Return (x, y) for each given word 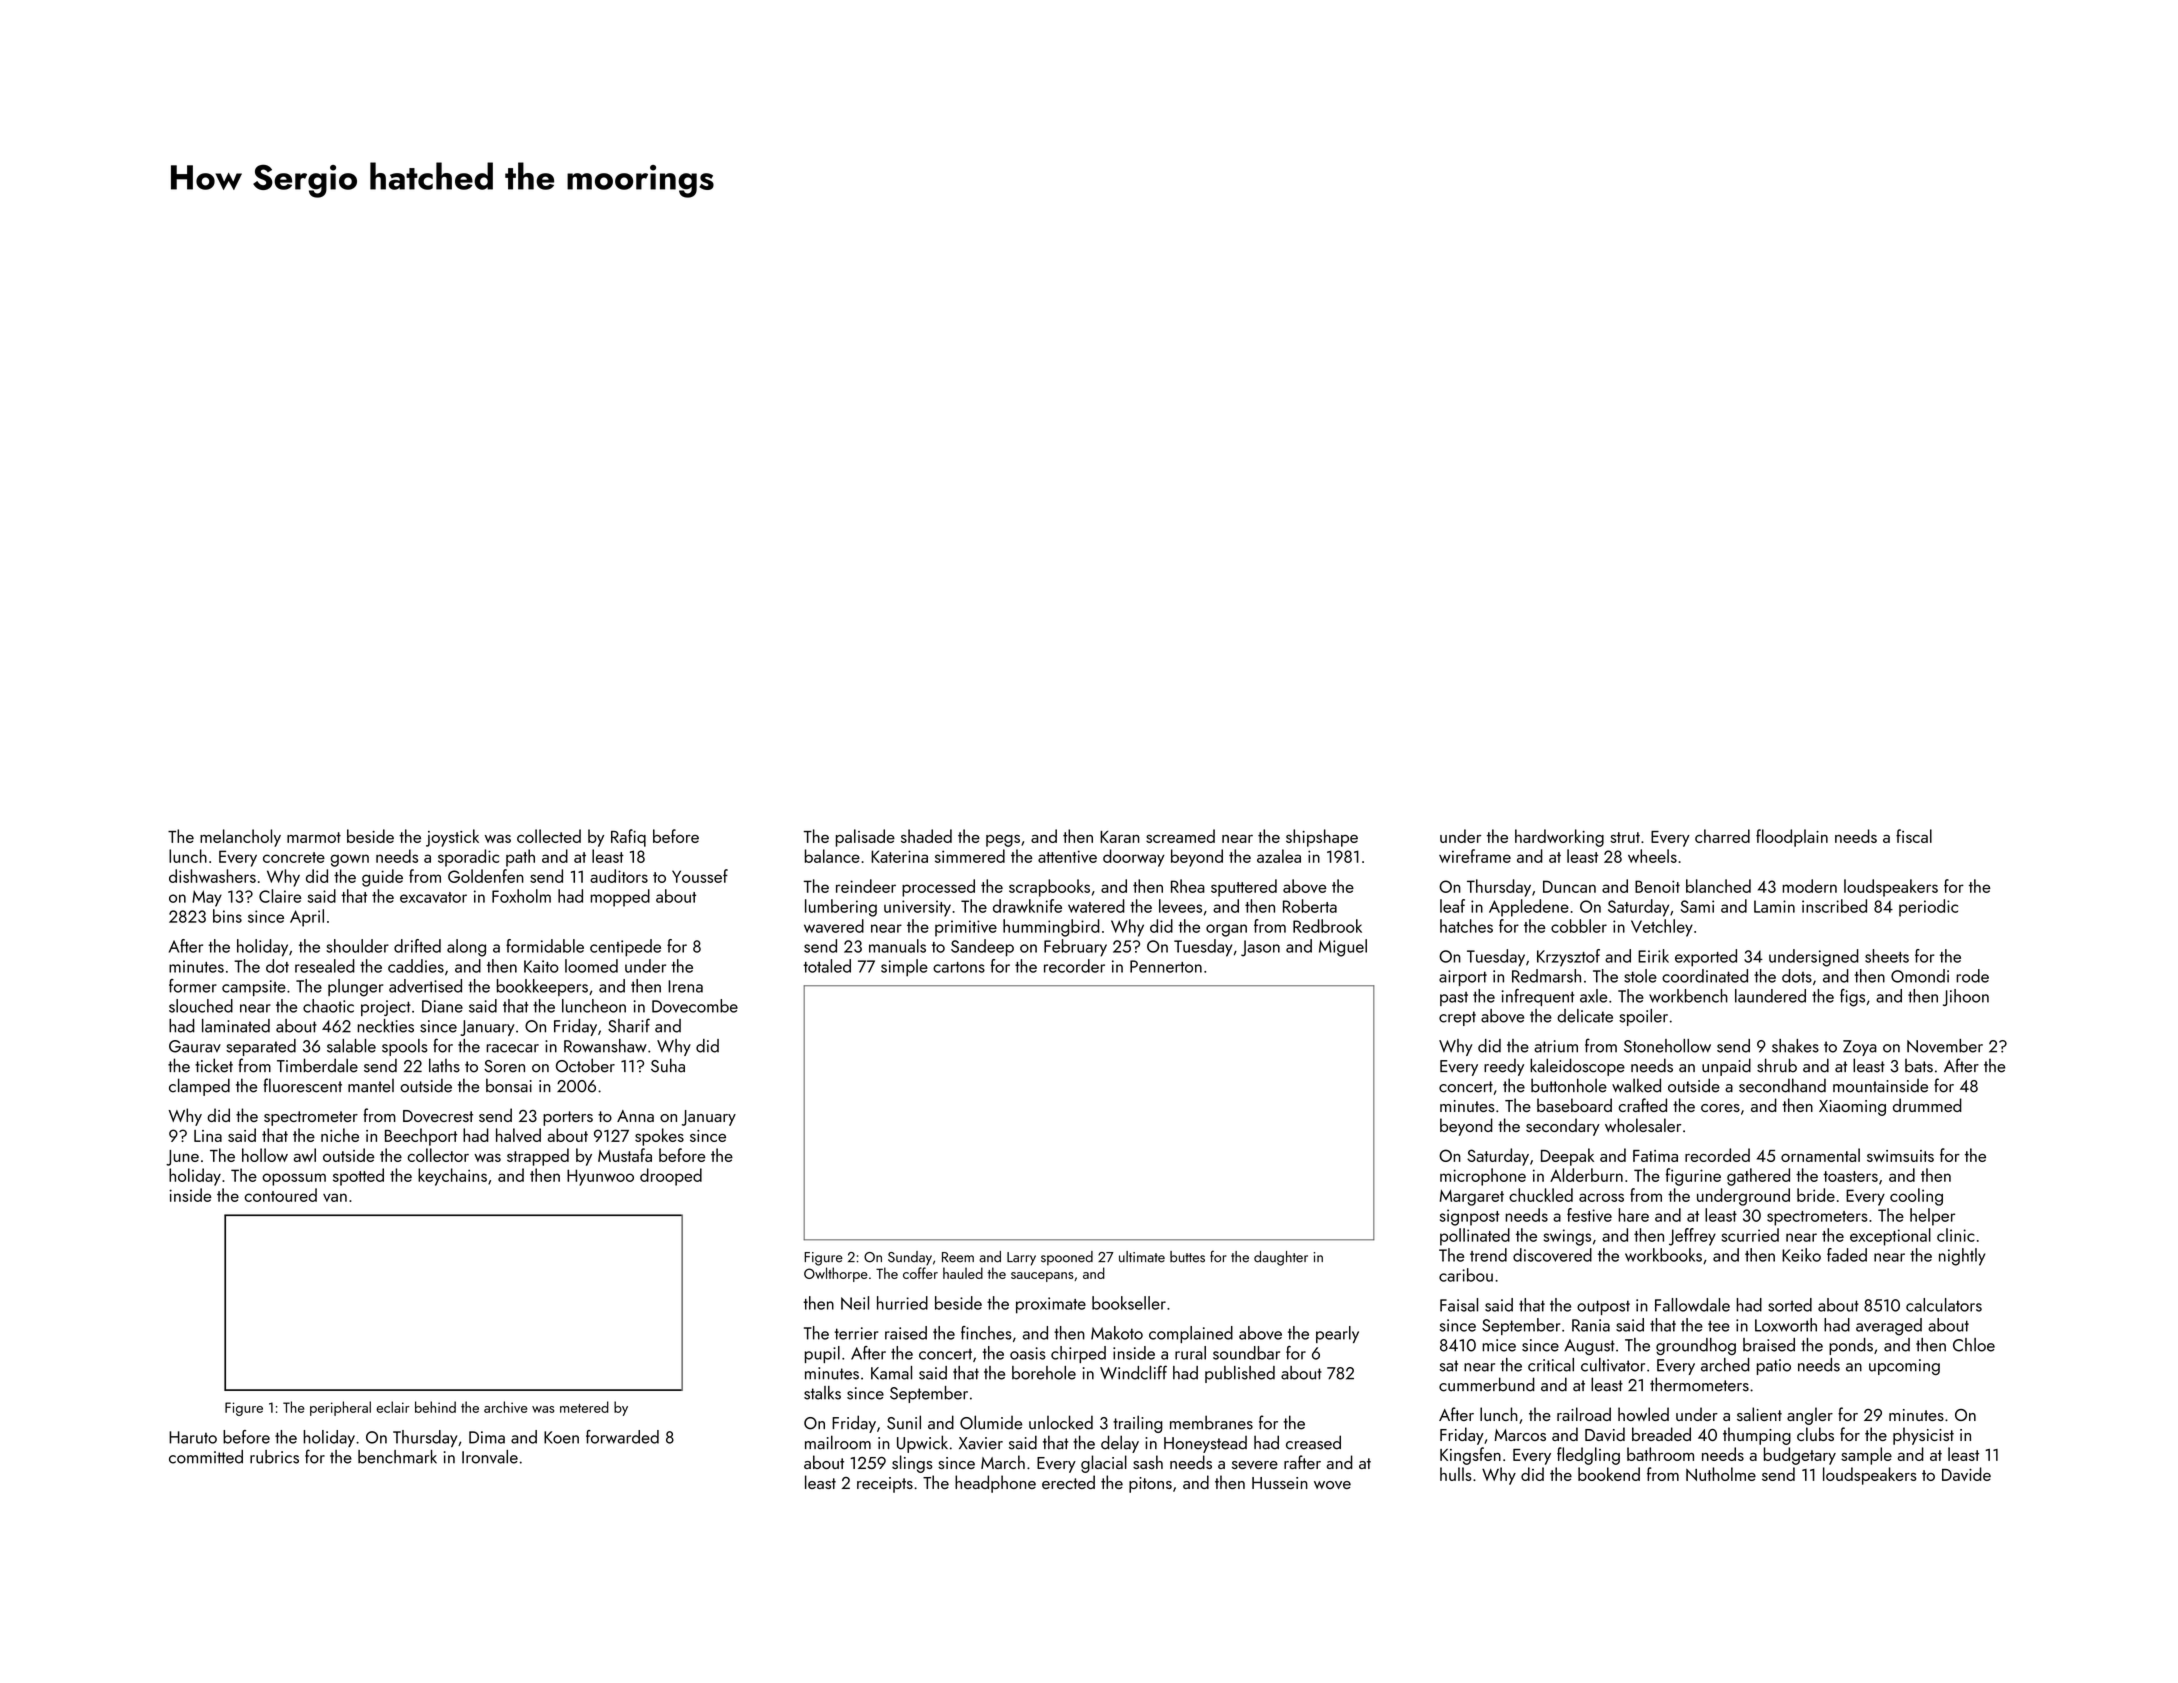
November (1945, 1046)
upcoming (1904, 1367)
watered (1096, 906)
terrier (856, 1333)
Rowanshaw (605, 1046)
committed (206, 1457)
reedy (1504, 1067)
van (335, 1197)
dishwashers (212, 876)
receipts (885, 1485)
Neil (855, 1303)
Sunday (910, 1258)
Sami (1697, 906)
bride (1816, 1195)
